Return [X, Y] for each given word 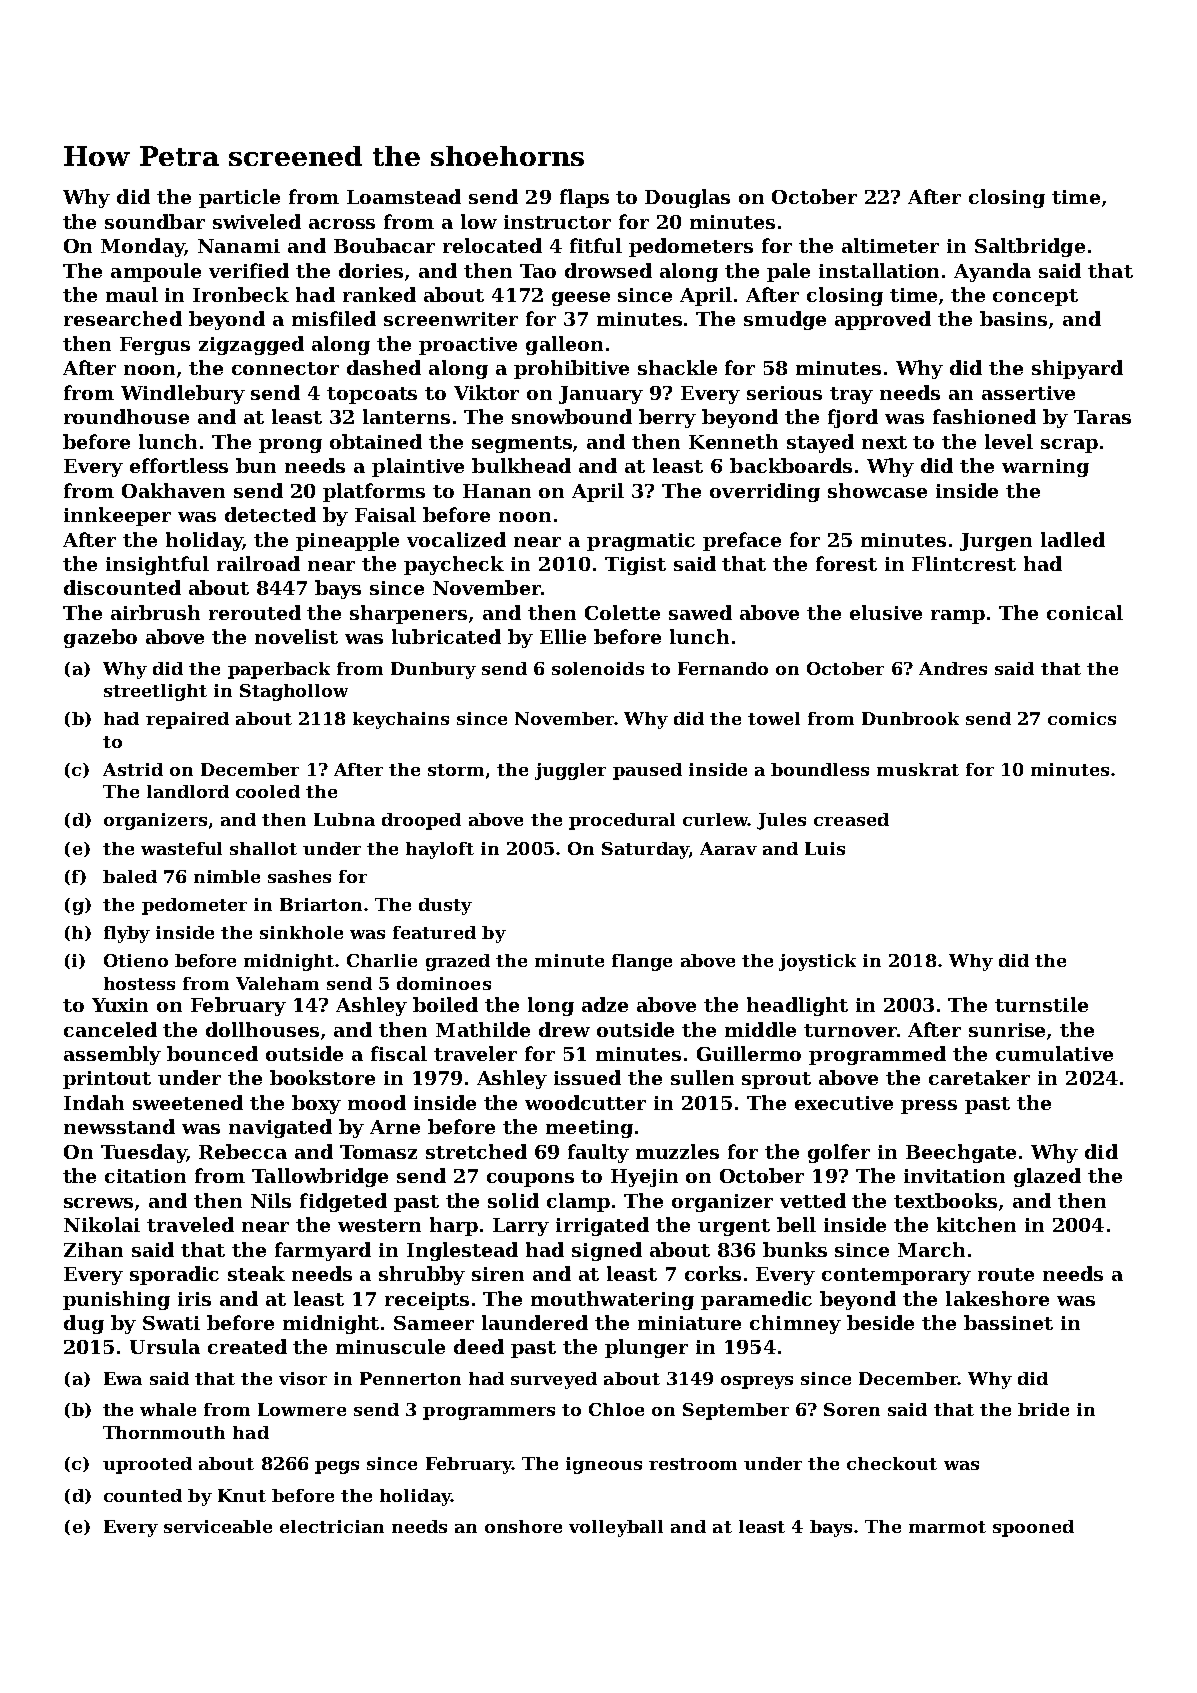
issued [587, 1077]
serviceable [218, 1526]
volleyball [616, 1528]
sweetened [188, 1102]
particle [239, 198]
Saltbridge [1030, 247]
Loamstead [404, 196]
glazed [1047, 1177]
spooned [1033, 1528]
